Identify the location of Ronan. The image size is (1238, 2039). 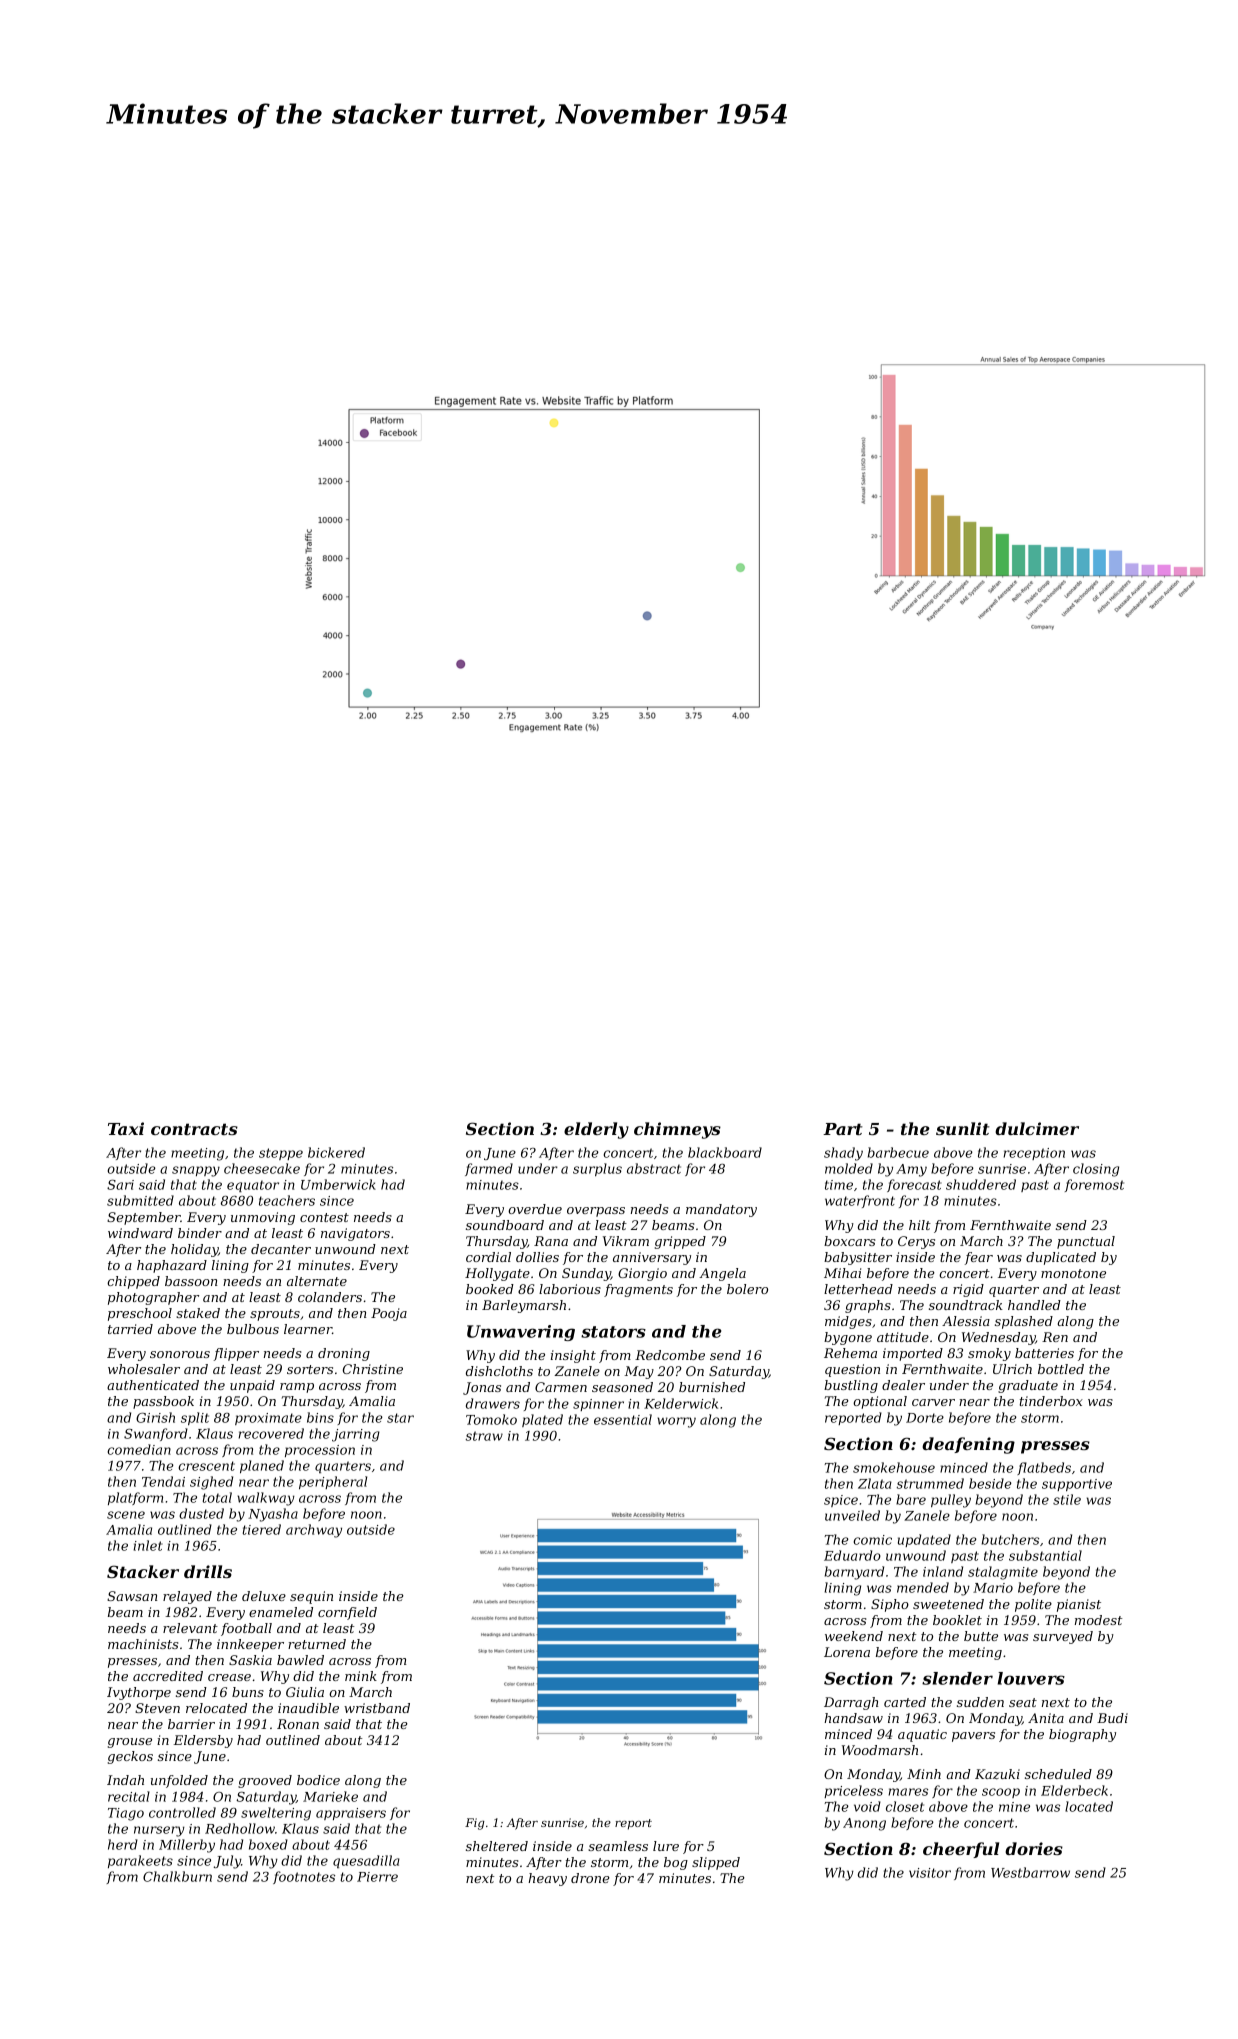
(298, 1724).
